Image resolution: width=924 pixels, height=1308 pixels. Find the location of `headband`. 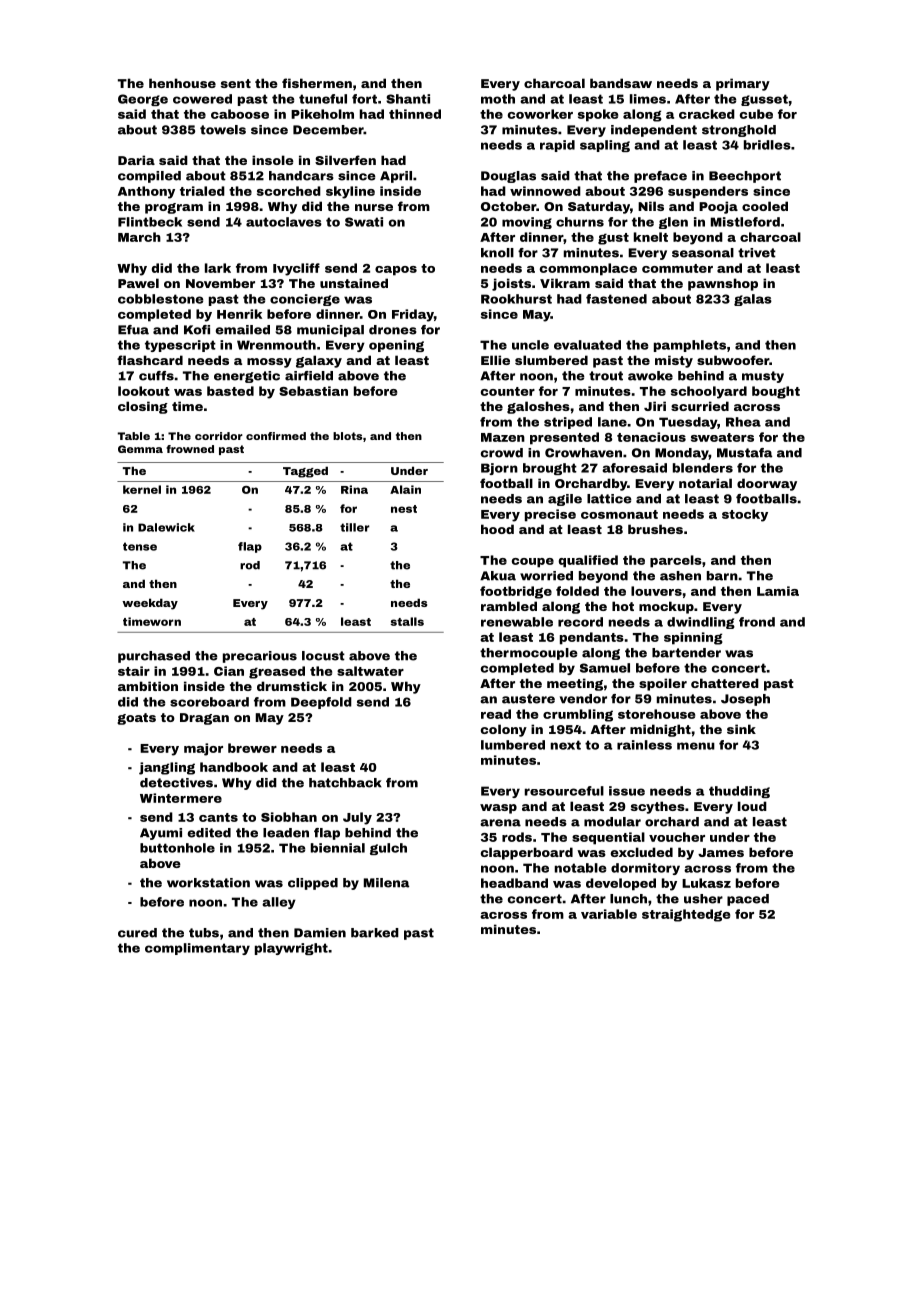

headband is located at coordinates (514, 883).
